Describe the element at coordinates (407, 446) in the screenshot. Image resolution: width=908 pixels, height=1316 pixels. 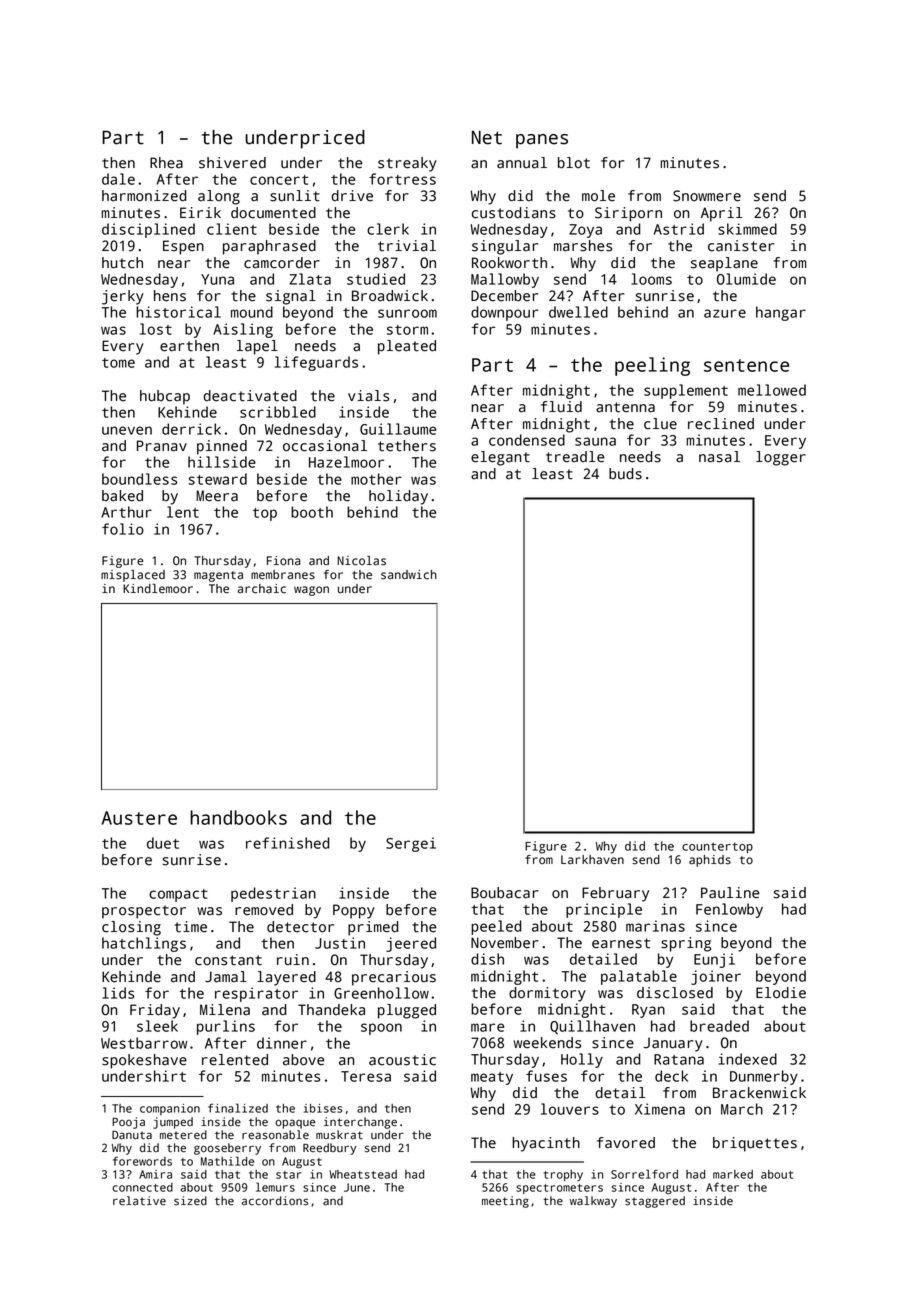
I see `tethers` at that location.
